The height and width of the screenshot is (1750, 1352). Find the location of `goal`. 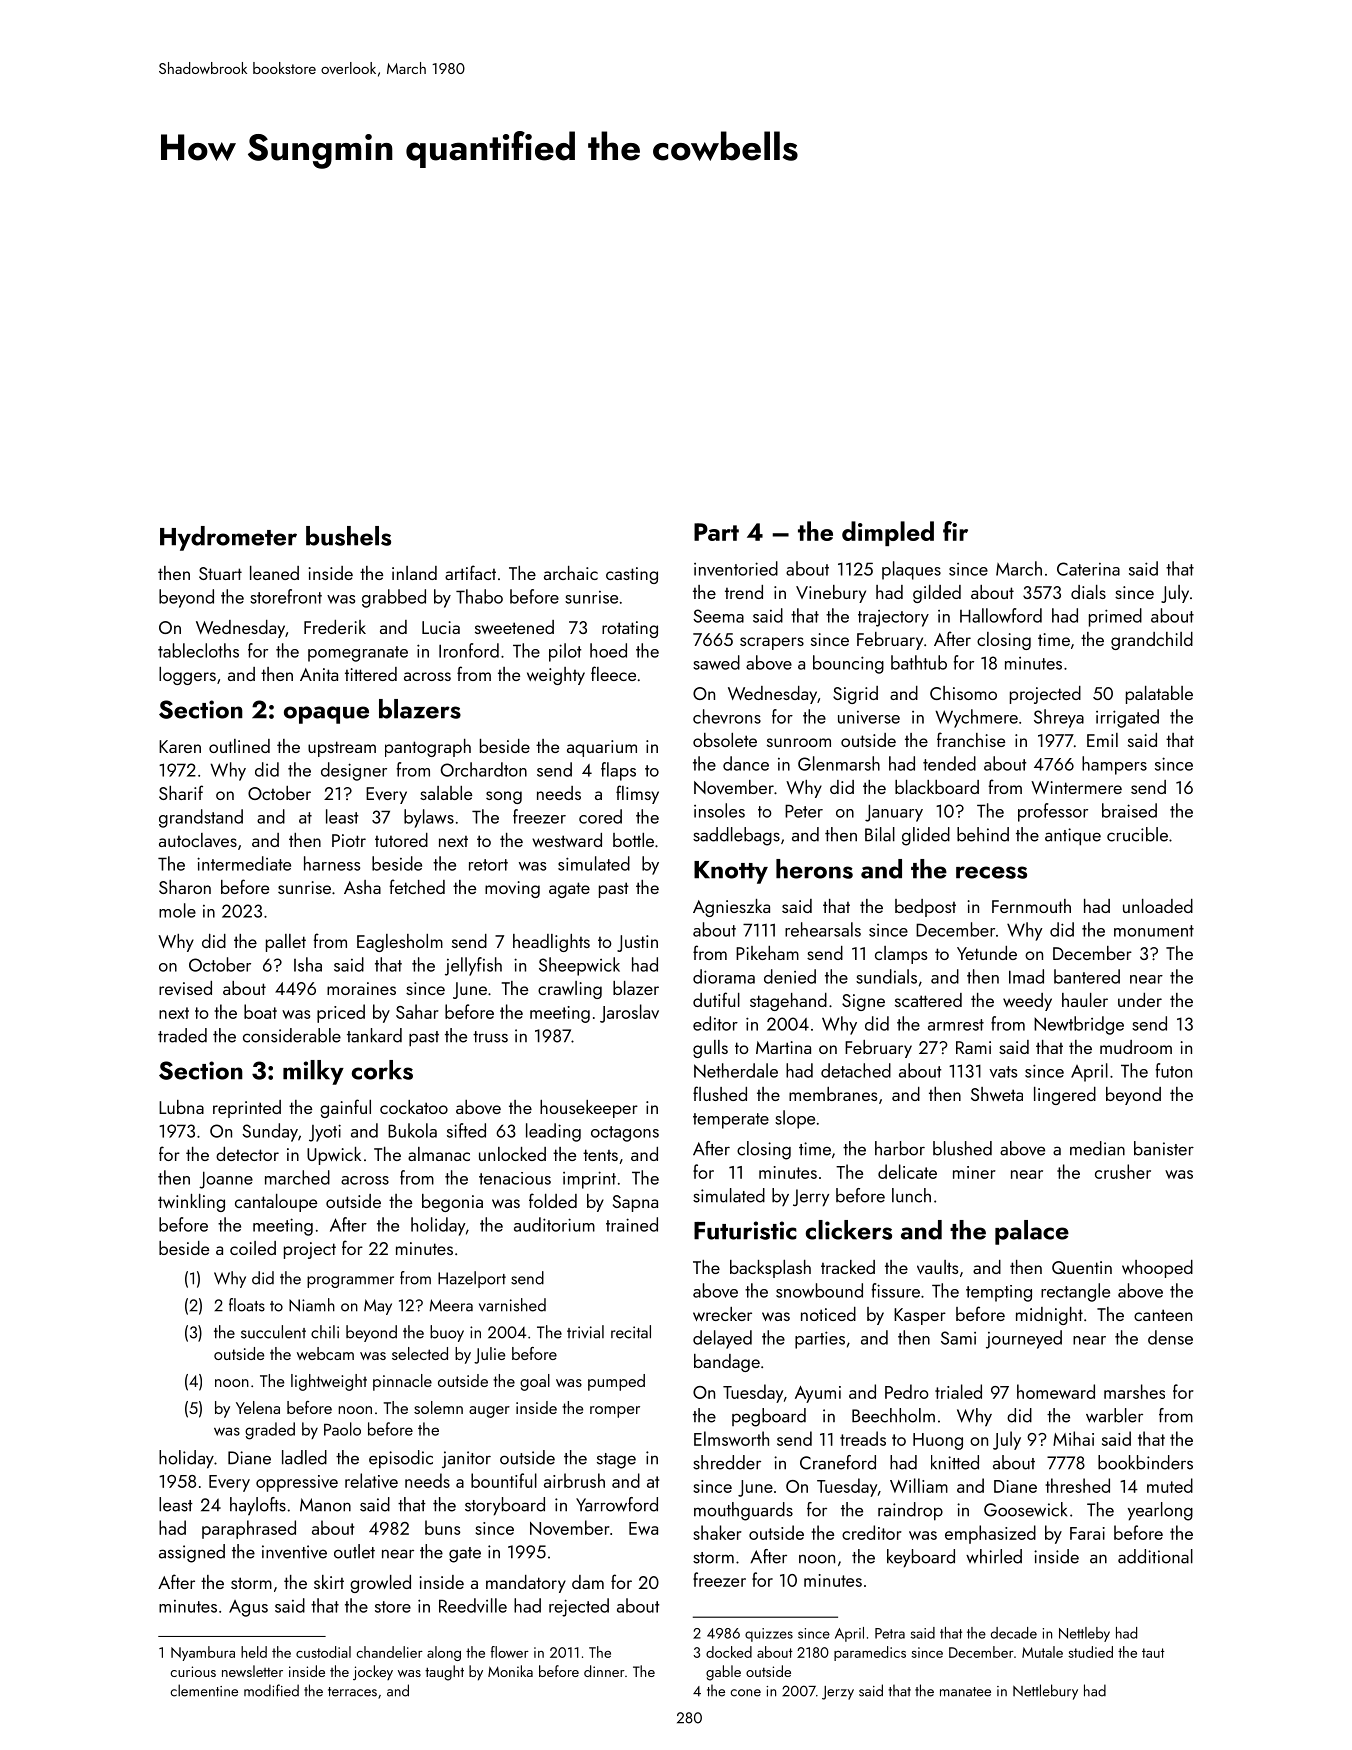

goal is located at coordinates (535, 1382).
